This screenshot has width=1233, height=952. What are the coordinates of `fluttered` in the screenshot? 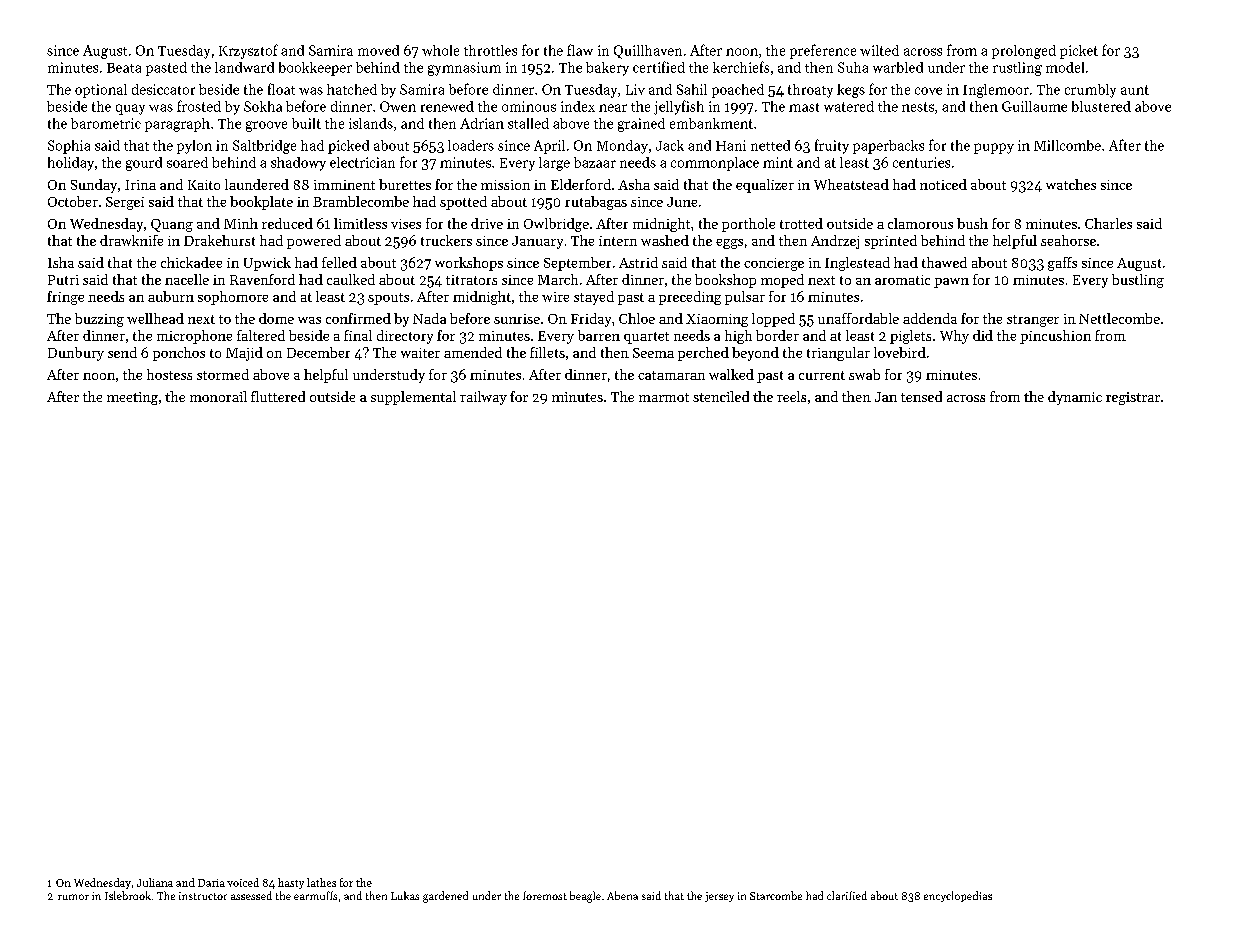 It's located at (278, 396).
